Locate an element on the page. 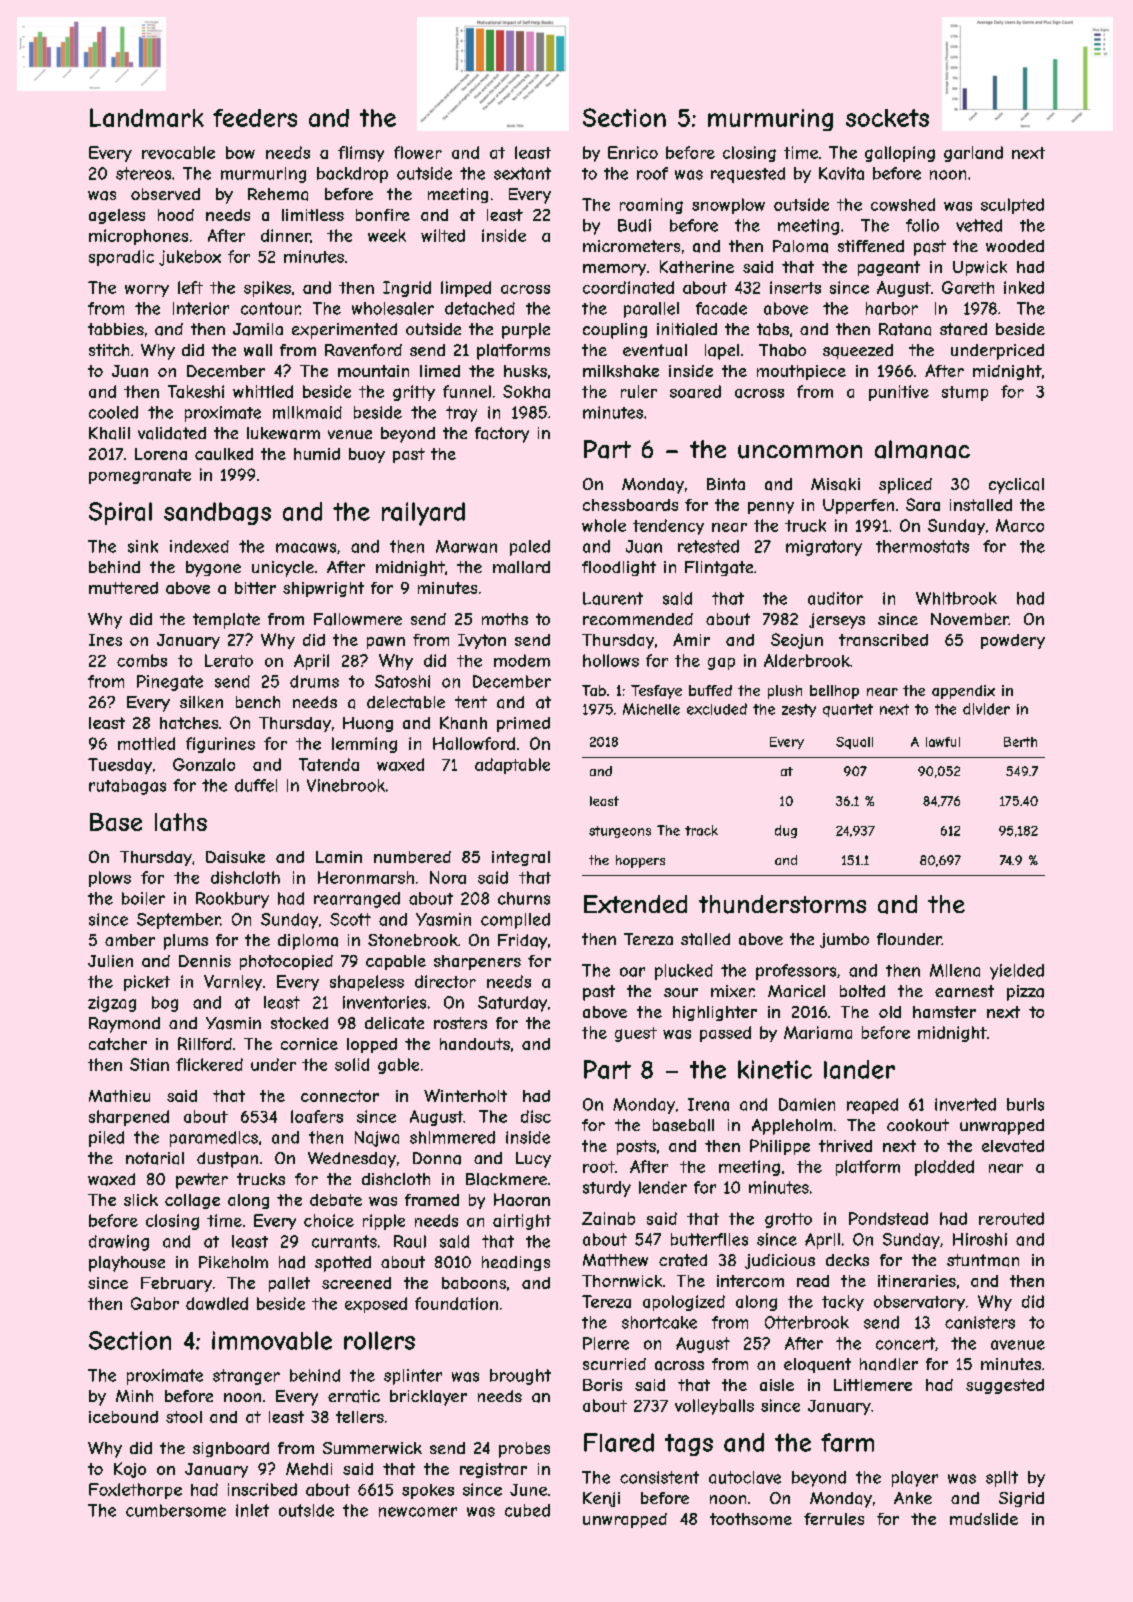  Sokha is located at coordinates (526, 391).
